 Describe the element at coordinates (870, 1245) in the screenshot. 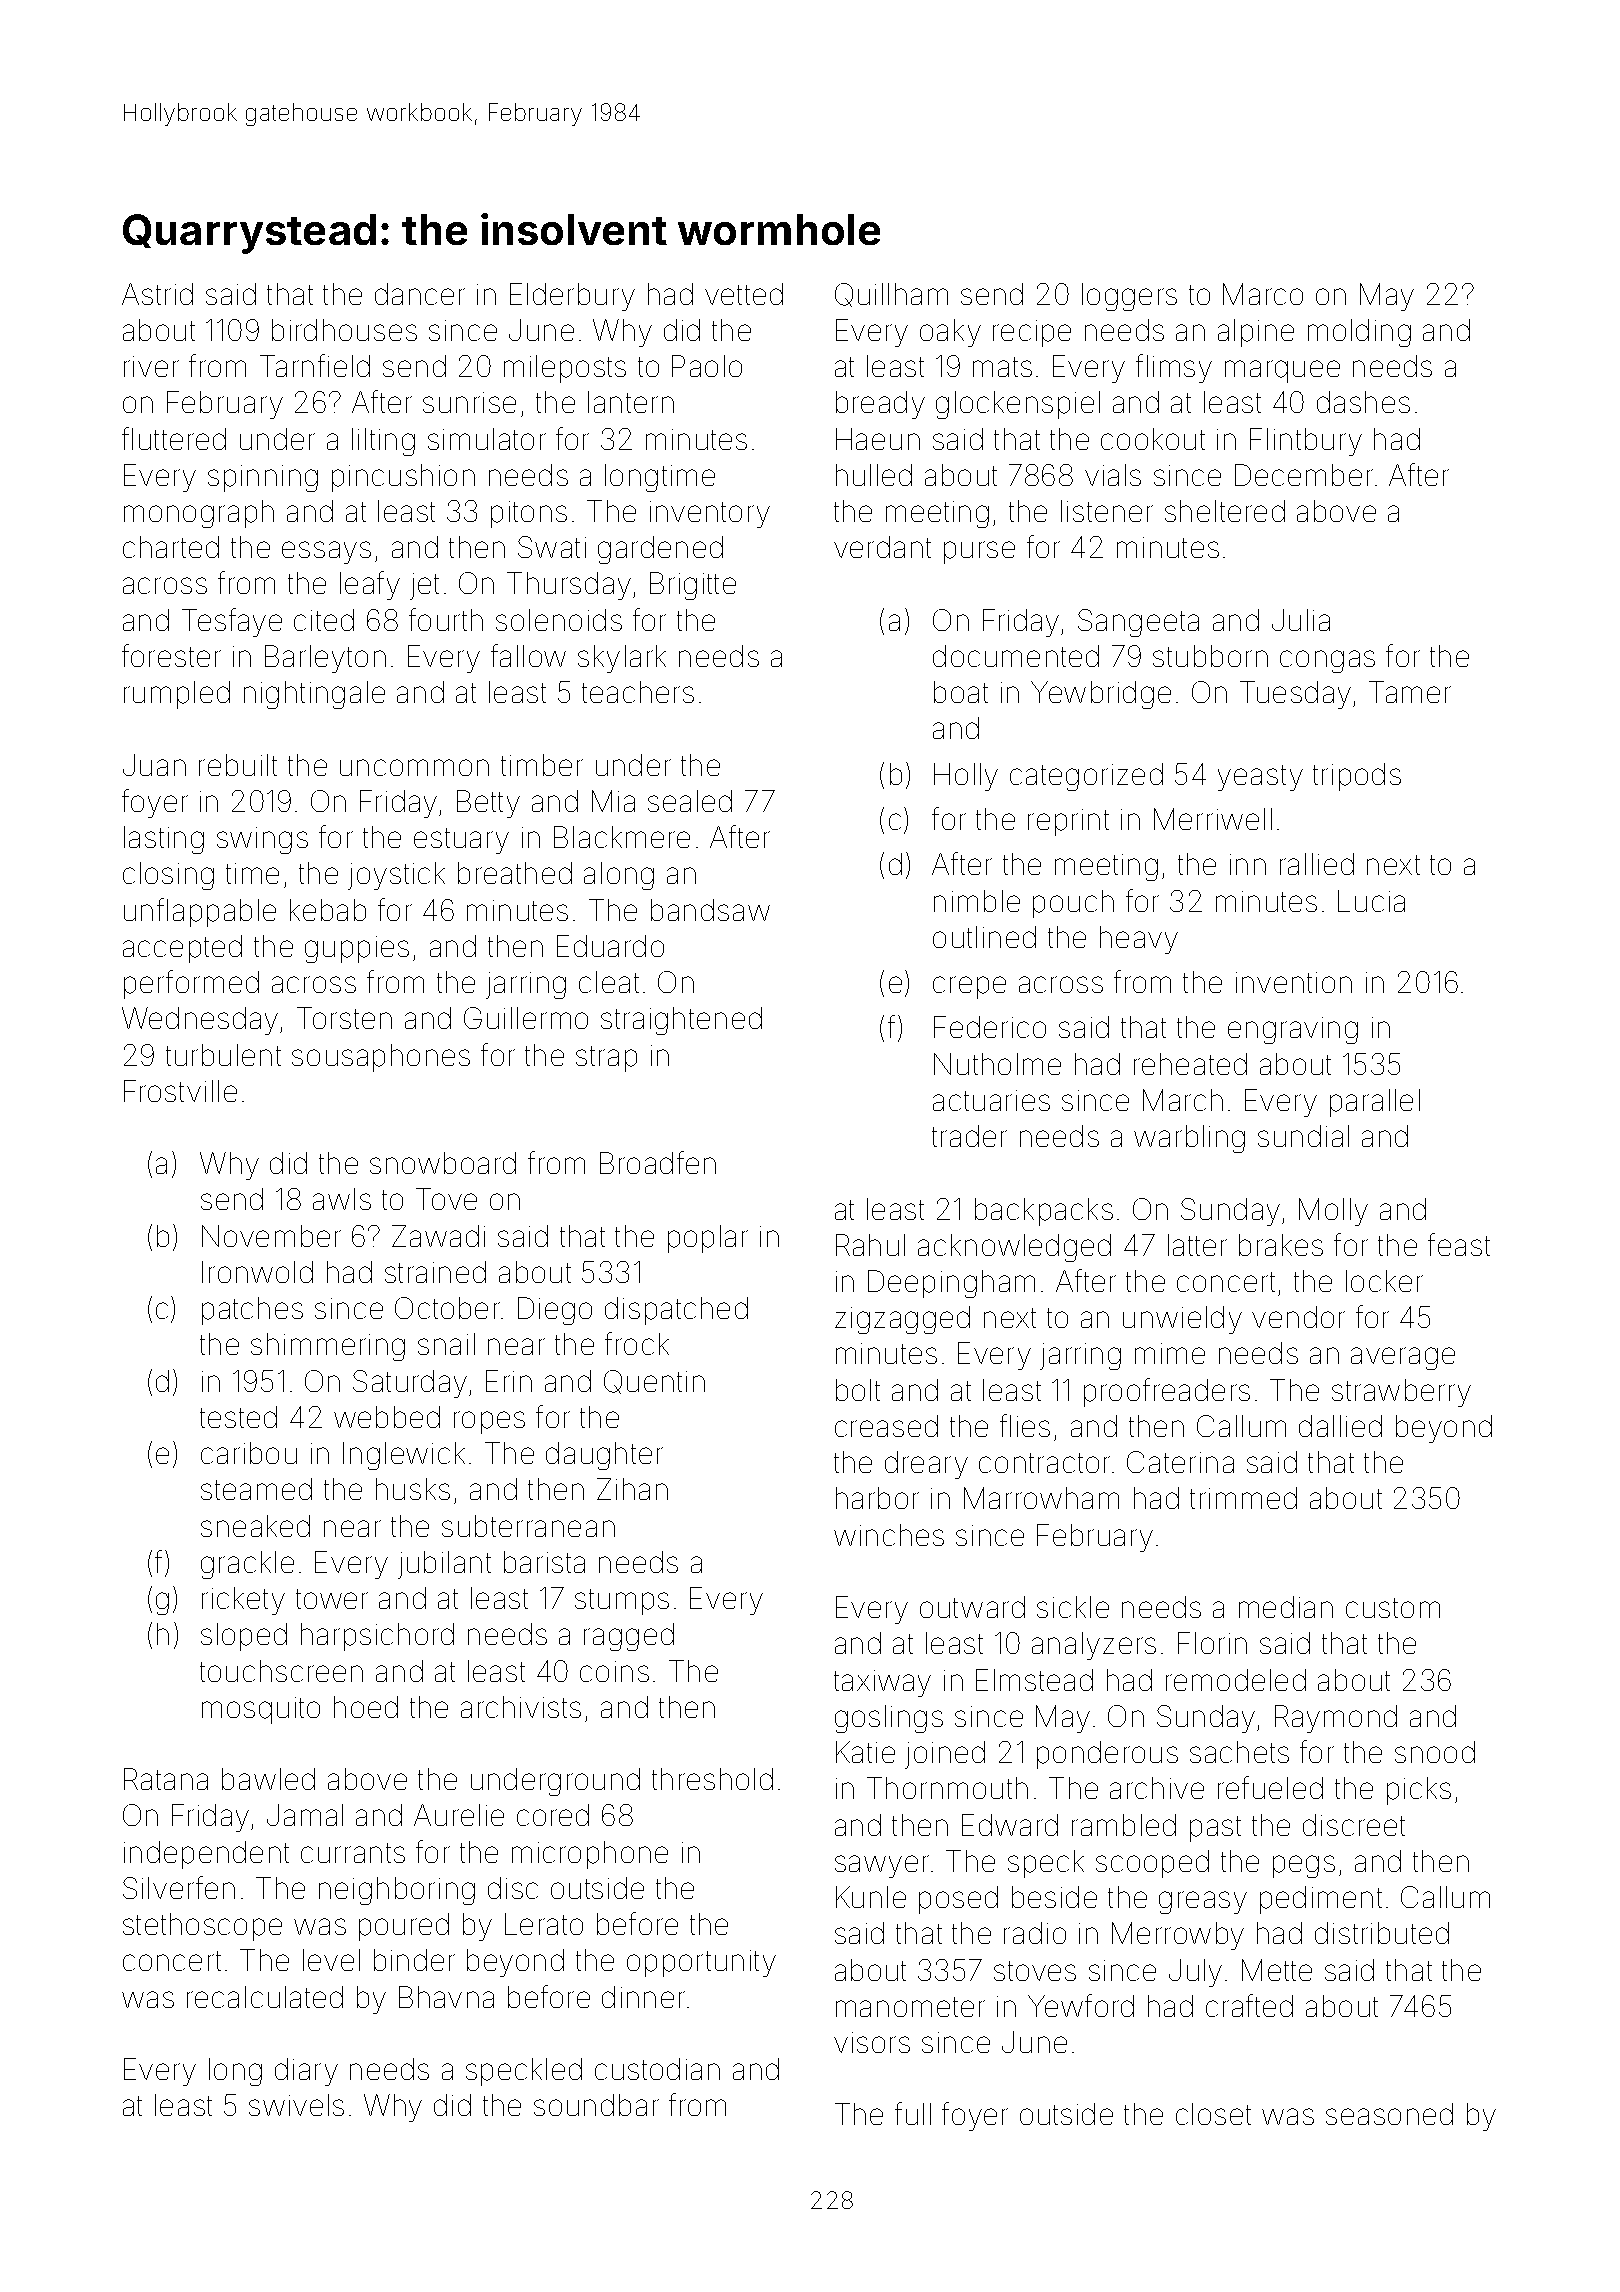

I see `Rahul` at that location.
